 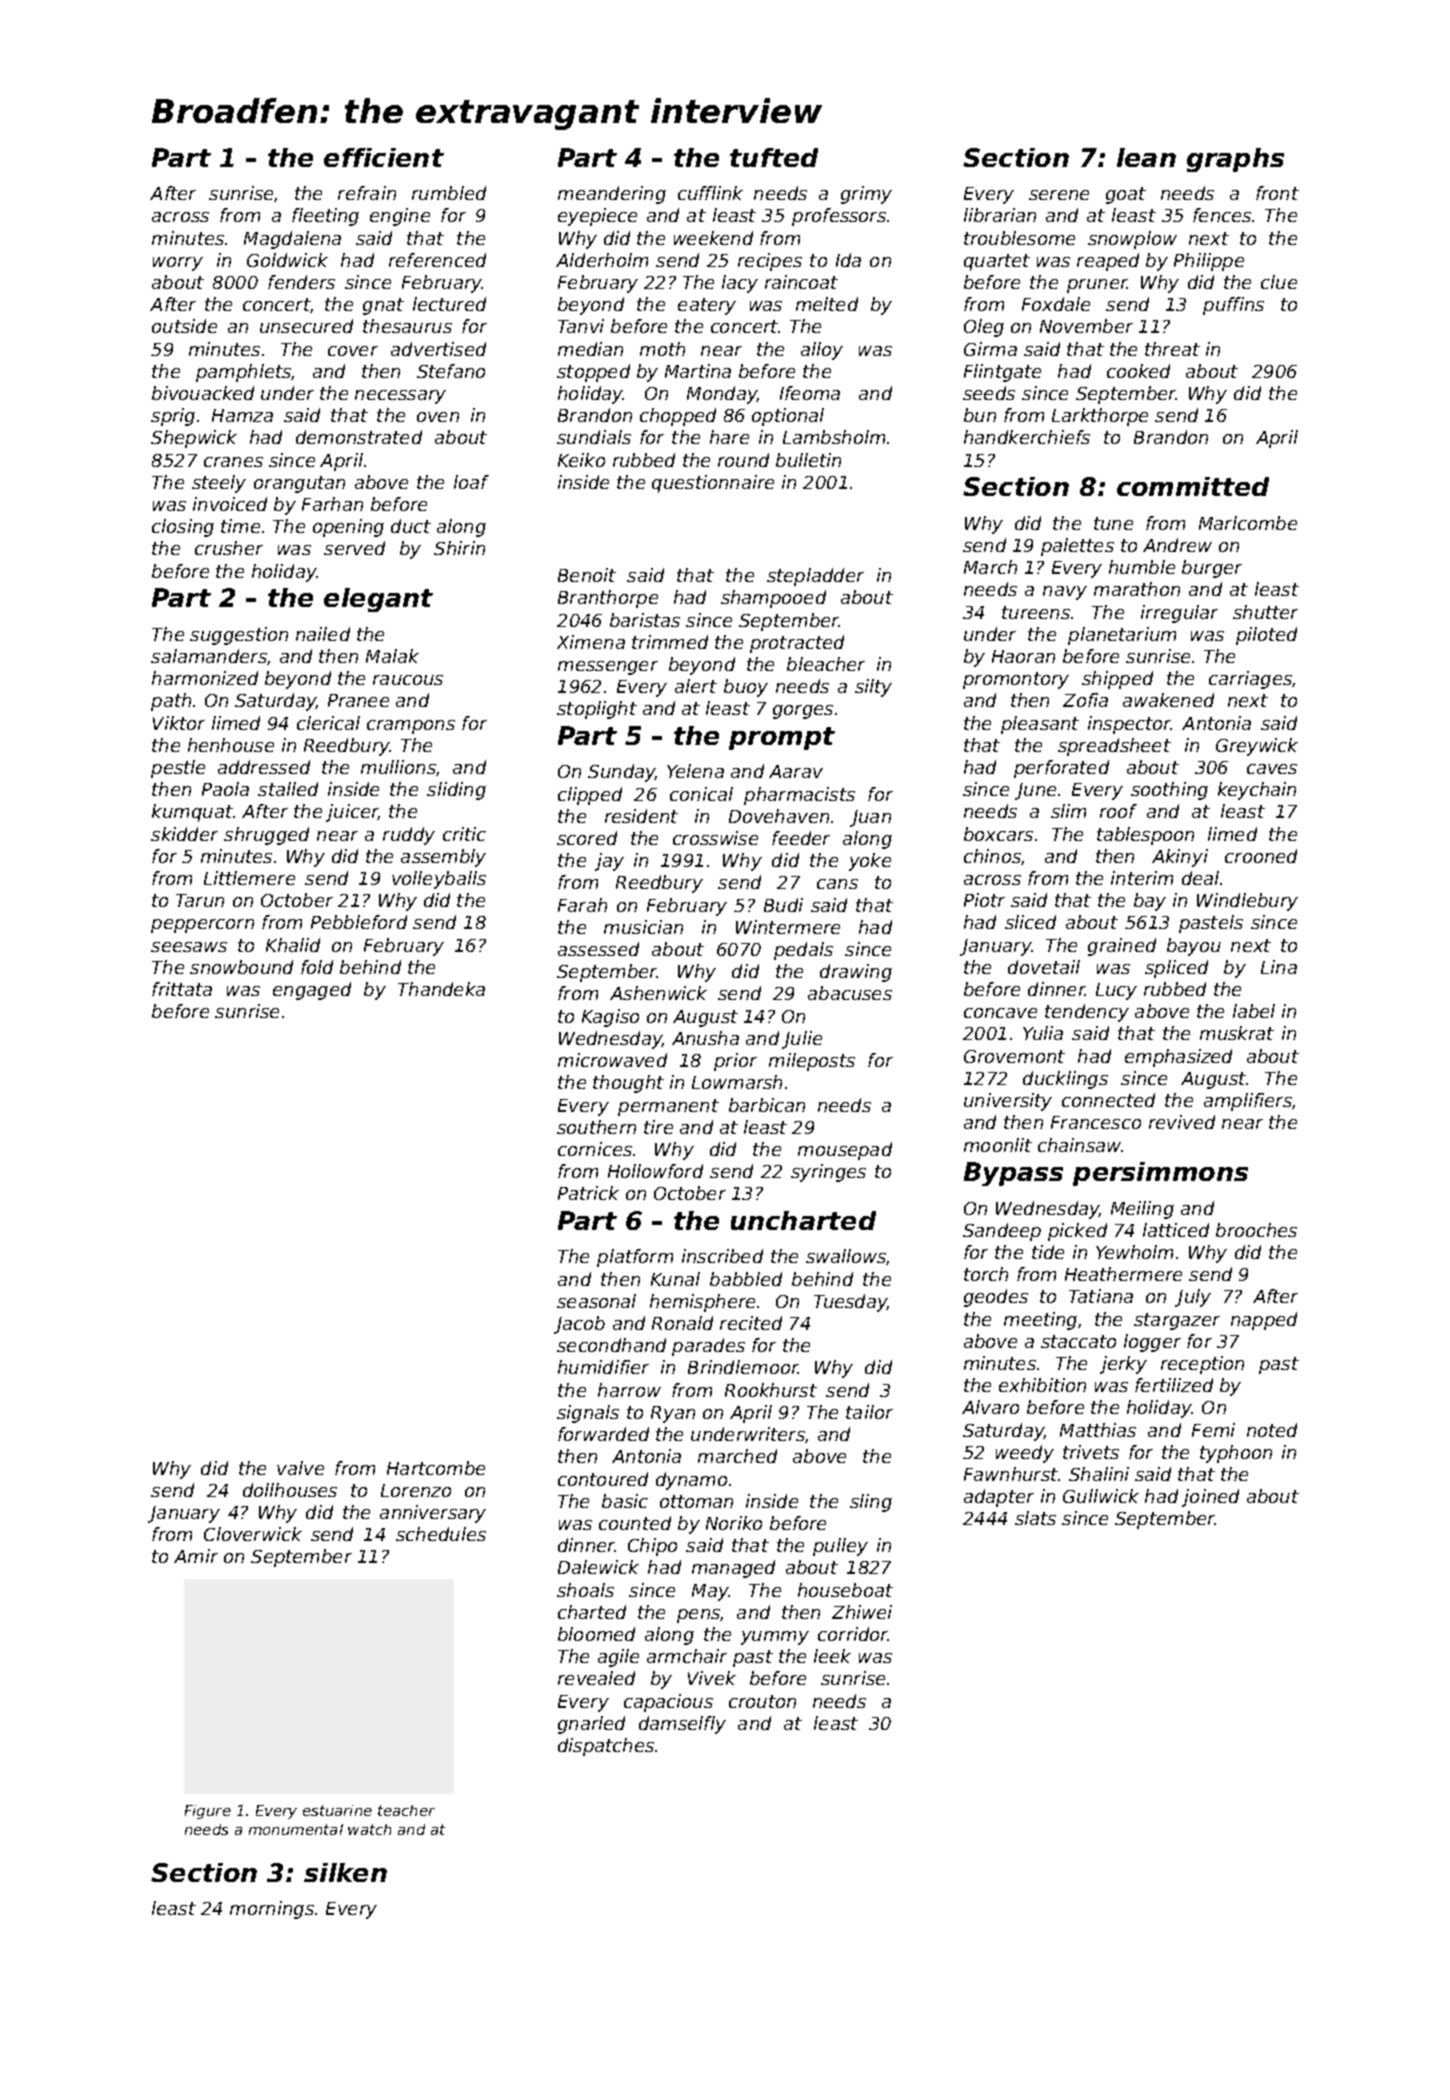 What do you see at coordinates (832, 1656) in the screenshot?
I see `leek` at bounding box center [832, 1656].
